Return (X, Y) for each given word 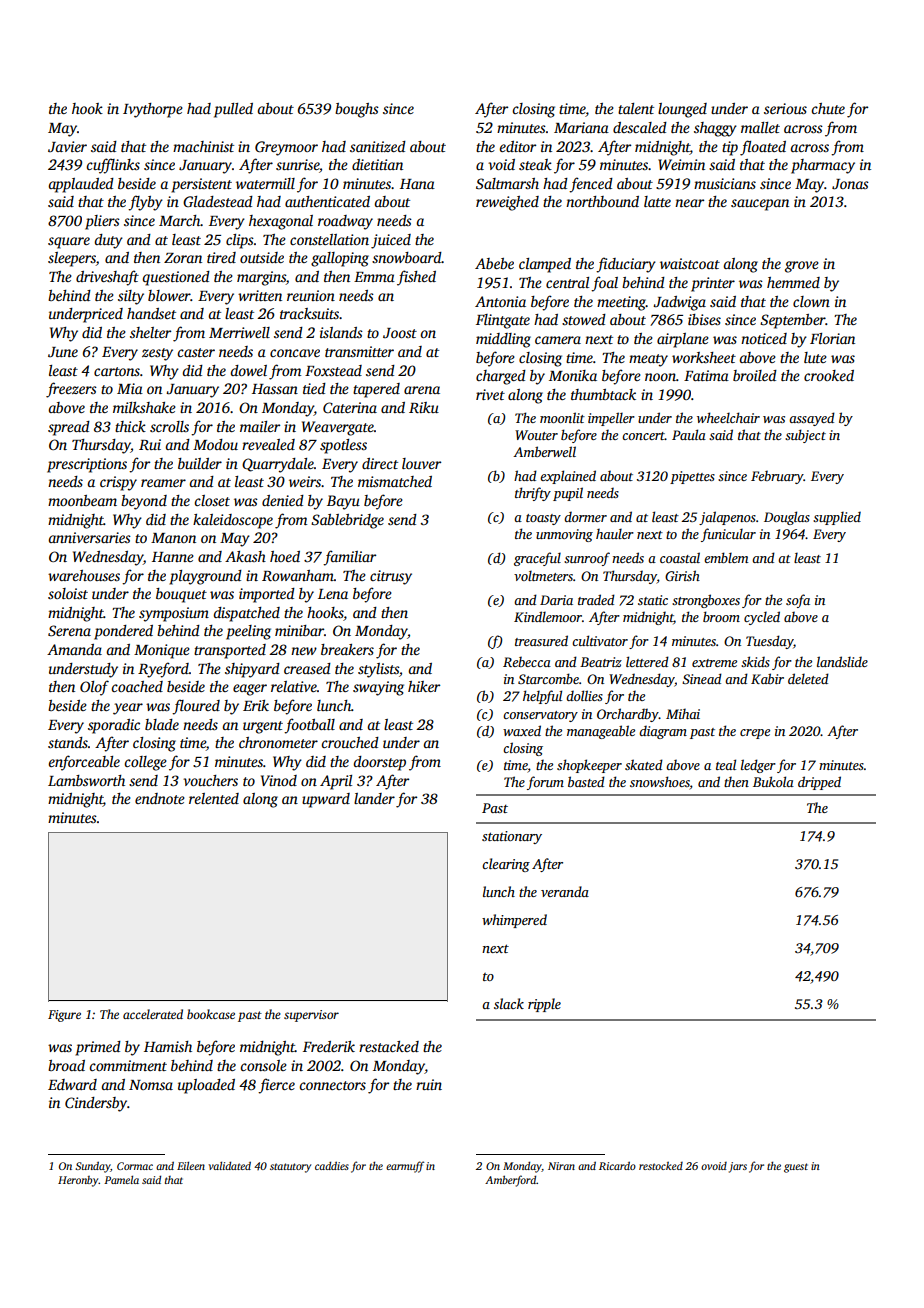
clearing (506, 865)
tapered (376, 390)
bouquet (181, 595)
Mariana (581, 127)
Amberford (510, 1181)
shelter (150, 332)
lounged (682, 110)
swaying (378, 688)
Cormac (135, 1166)
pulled (233, 110)
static (653, 600)
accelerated (153, 1014)
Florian (832, 338)
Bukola (773, 781)
